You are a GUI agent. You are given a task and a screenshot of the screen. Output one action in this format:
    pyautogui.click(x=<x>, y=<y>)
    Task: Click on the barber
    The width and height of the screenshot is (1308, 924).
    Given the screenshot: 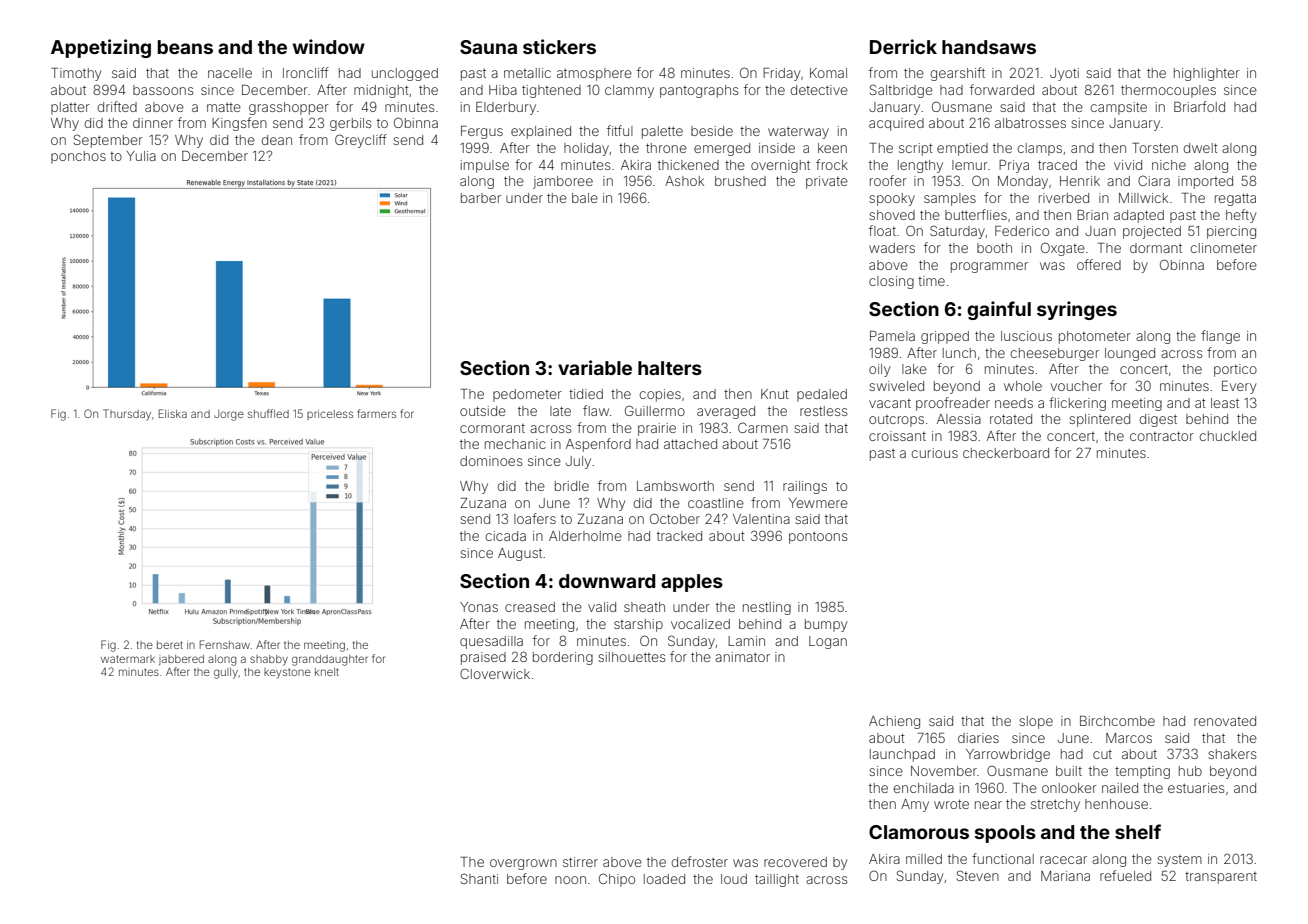 What is the action you would take?
    pyautogui.click(x=481, y=198)
